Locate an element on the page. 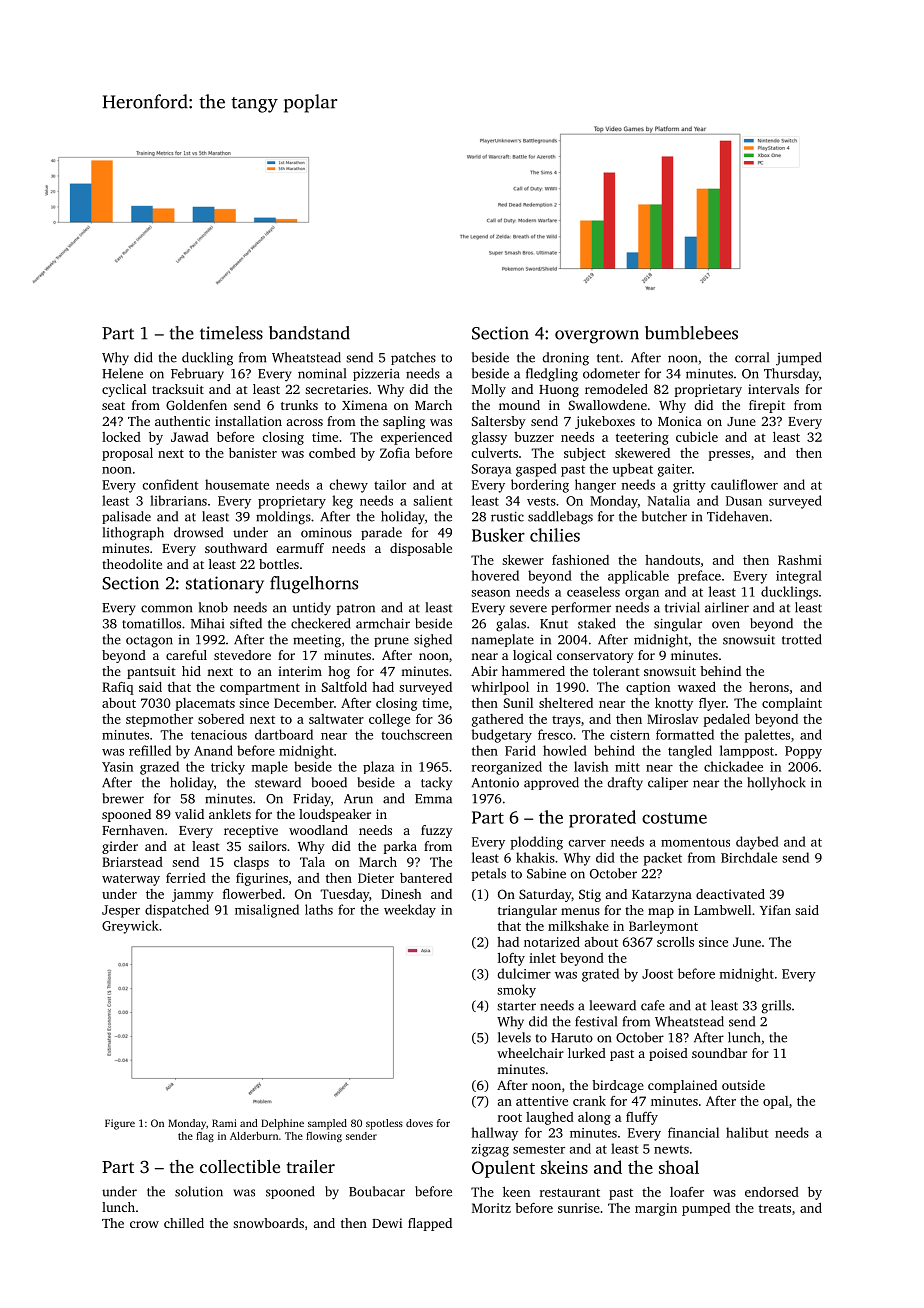  confident is located at coordinates (170, 484).
